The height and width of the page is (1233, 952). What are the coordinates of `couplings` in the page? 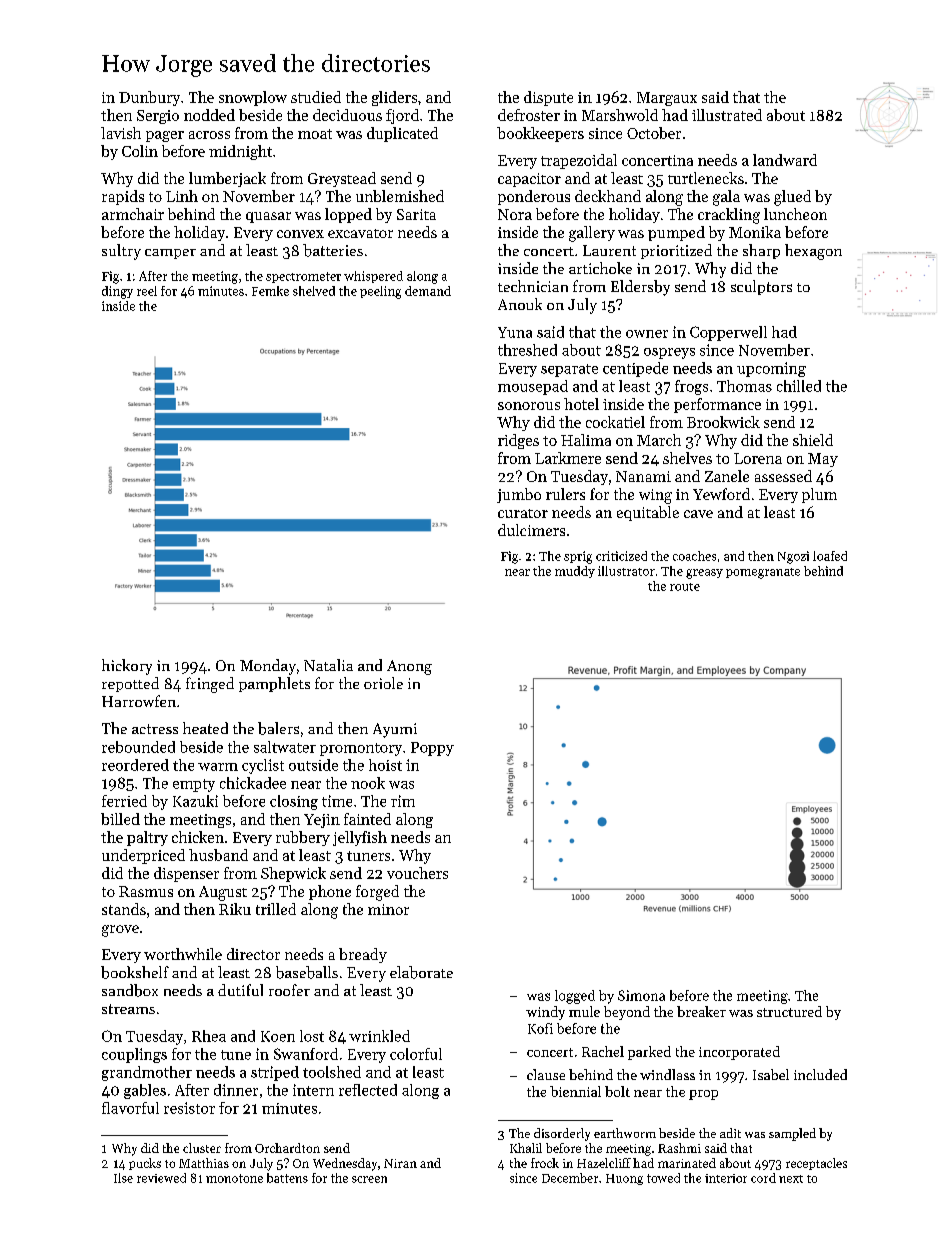 It's located at (134, 1055).
